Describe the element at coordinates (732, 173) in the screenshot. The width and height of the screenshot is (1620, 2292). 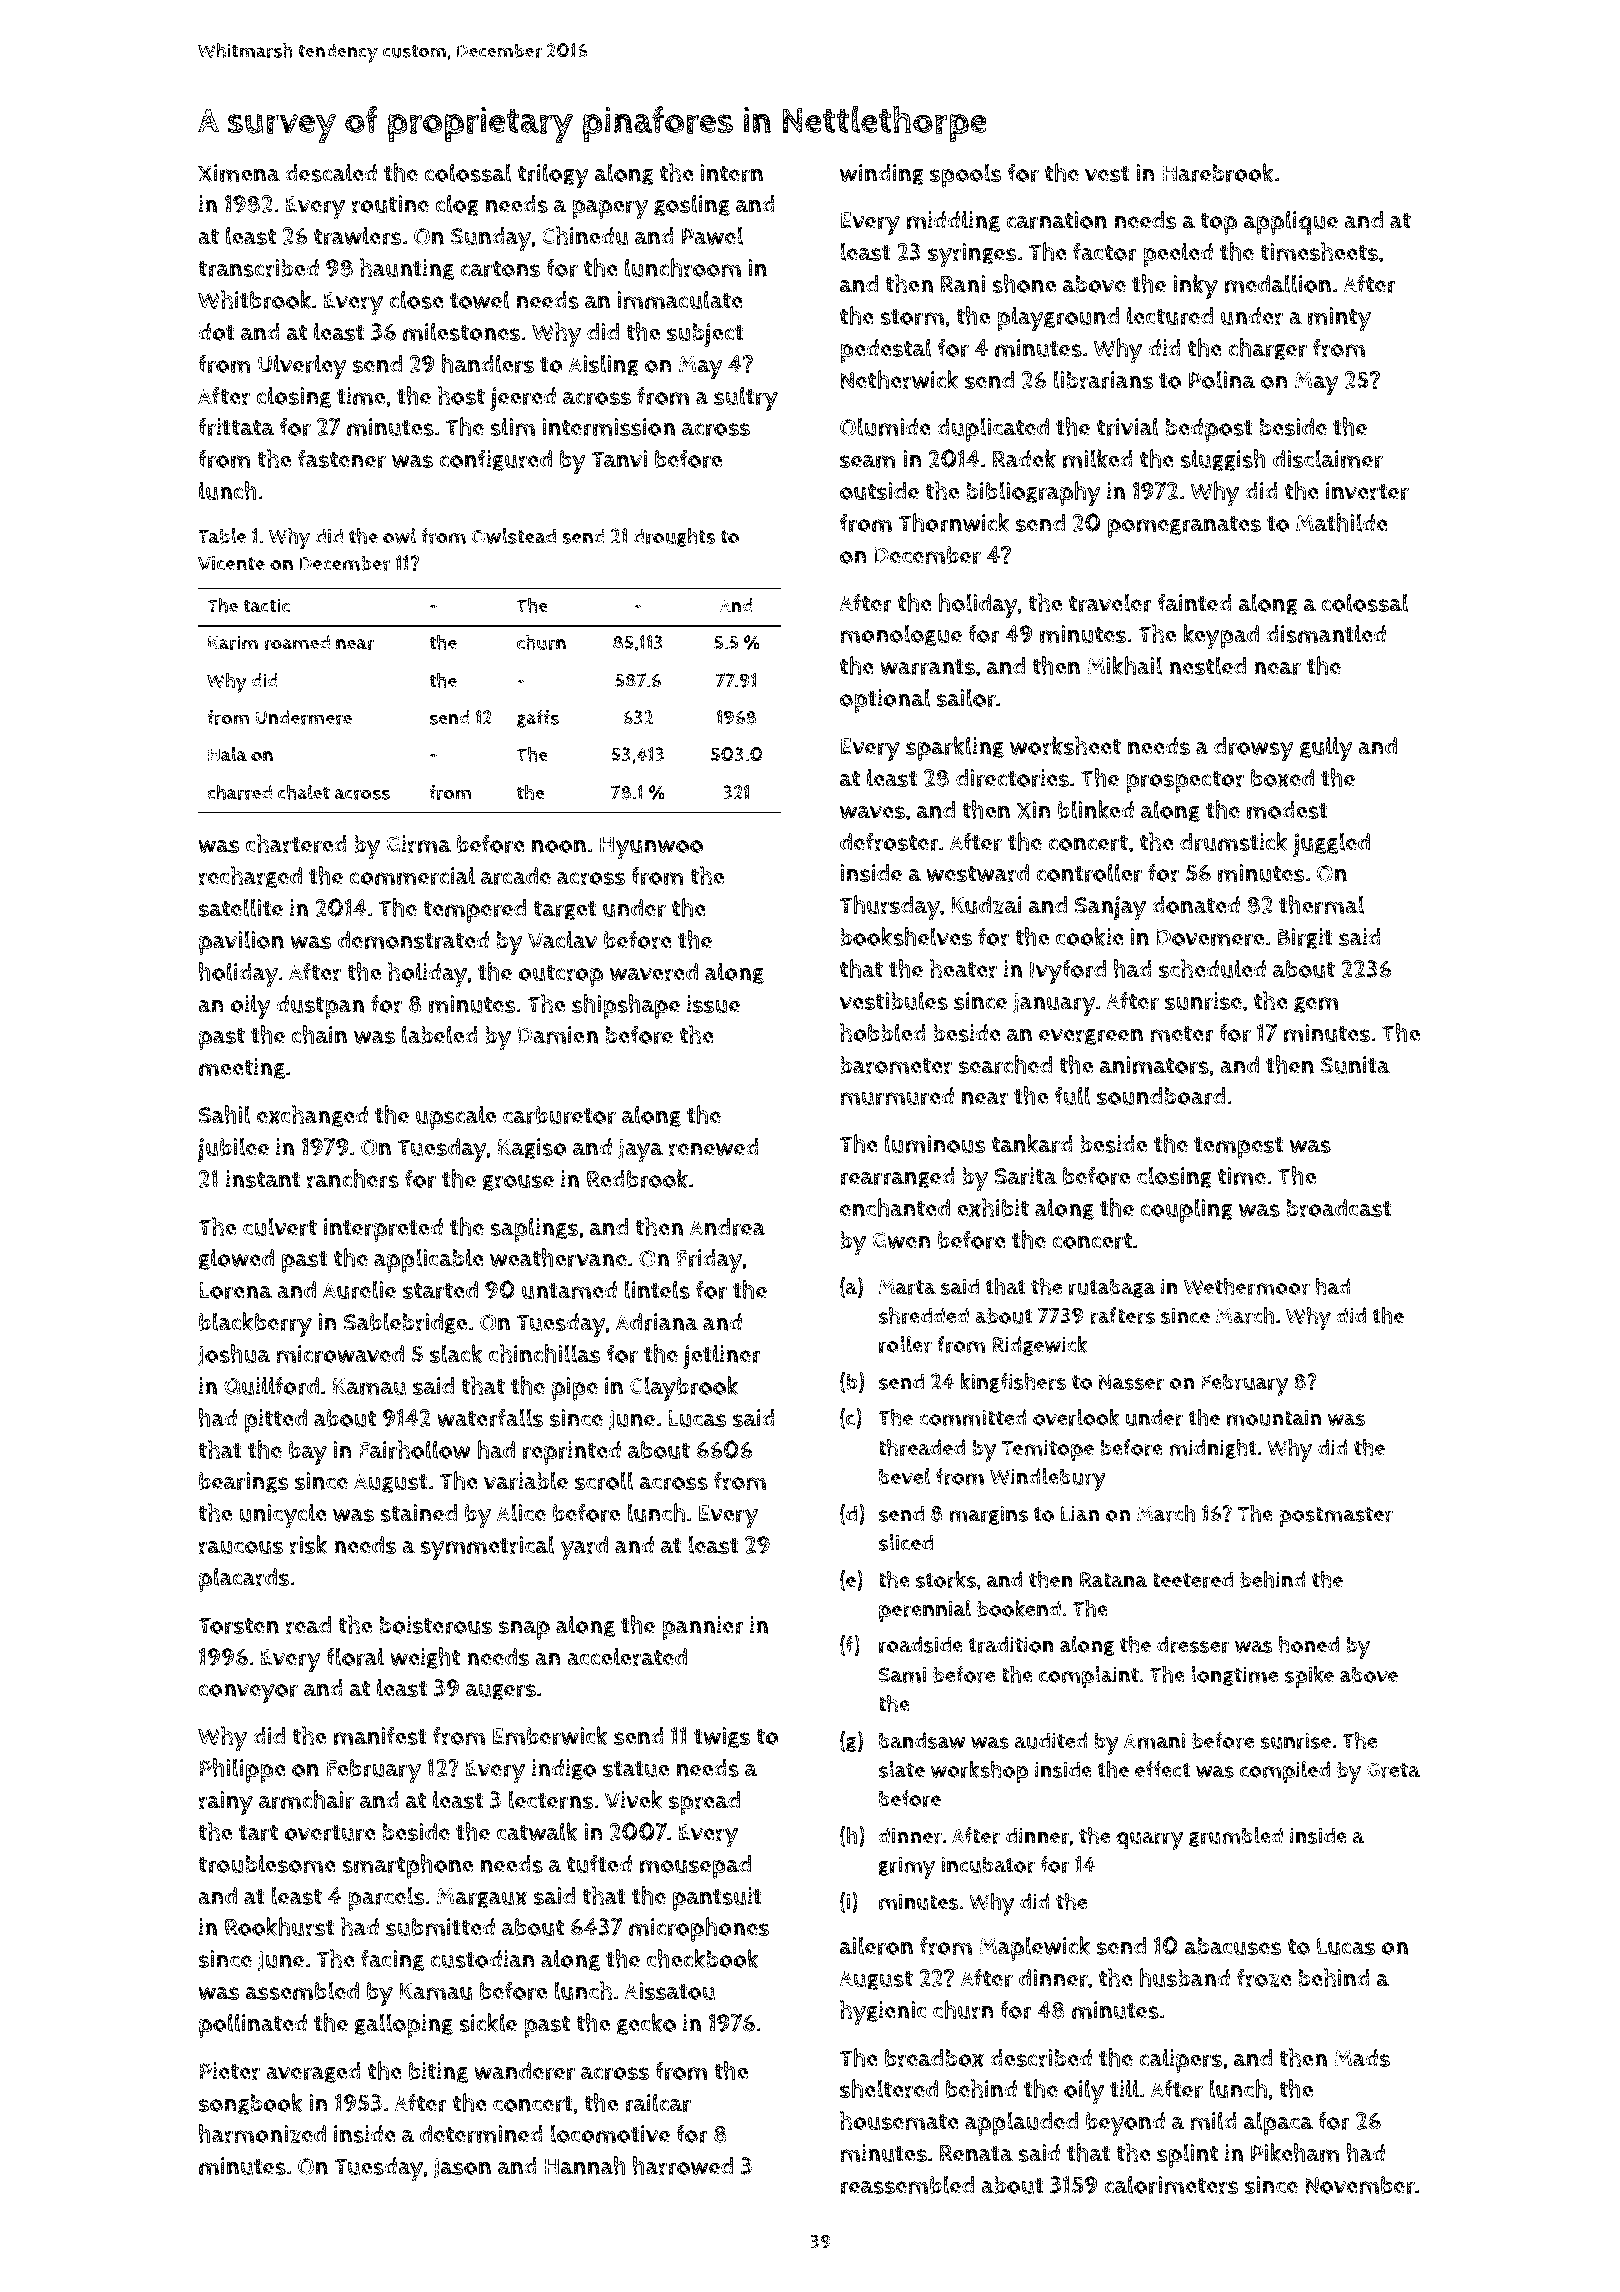
I see `intern` at that location.
